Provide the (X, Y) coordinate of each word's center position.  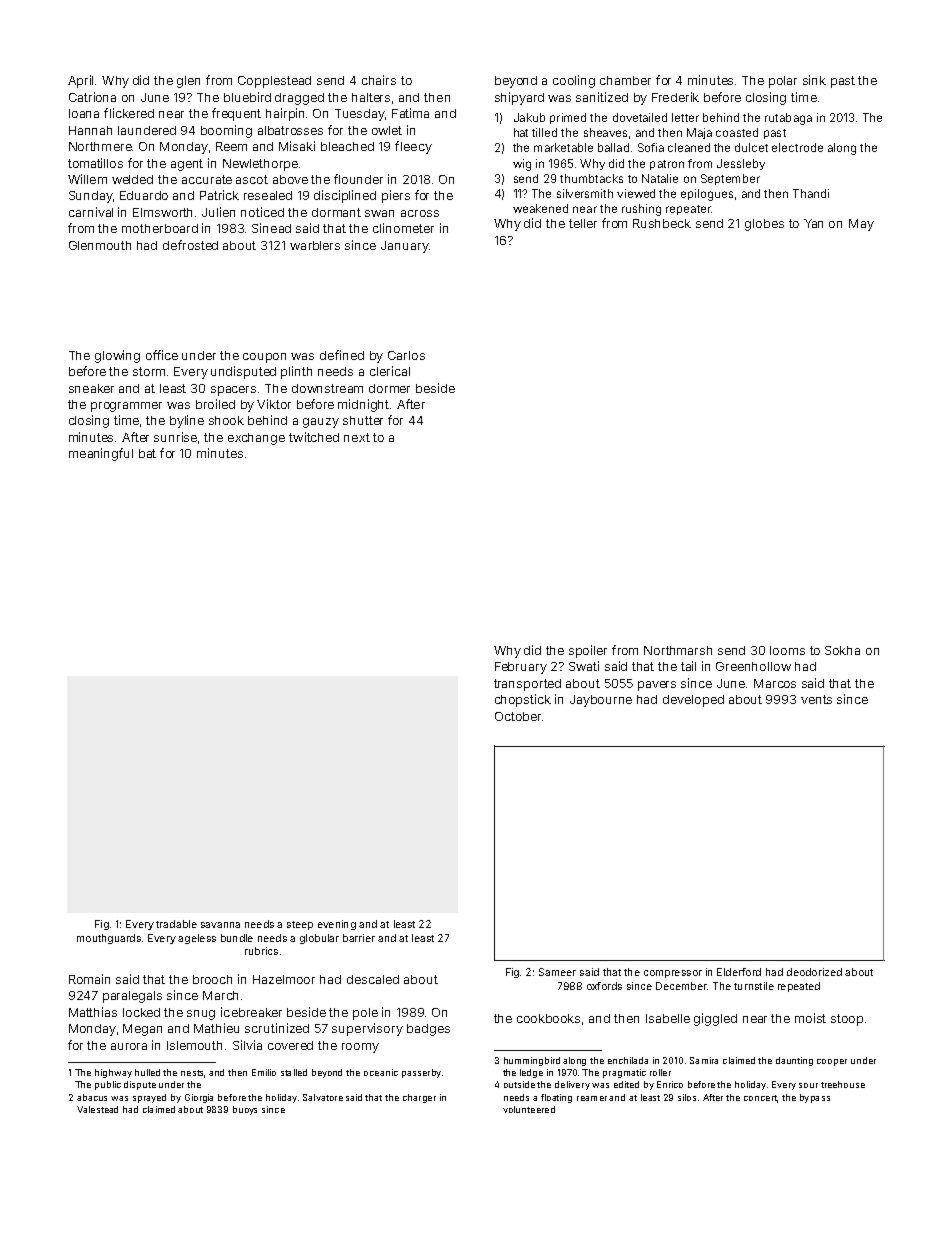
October (518, 716)
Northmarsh (678, 650)
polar (783, 82)
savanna (220, 925)
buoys (245, 1110)
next (357, 437)
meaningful (101, 454)
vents (816, 699)
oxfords (604, 986)
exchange (256, 439)
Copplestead (274, 82)
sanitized (602, 97)
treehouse (843, 1084)
